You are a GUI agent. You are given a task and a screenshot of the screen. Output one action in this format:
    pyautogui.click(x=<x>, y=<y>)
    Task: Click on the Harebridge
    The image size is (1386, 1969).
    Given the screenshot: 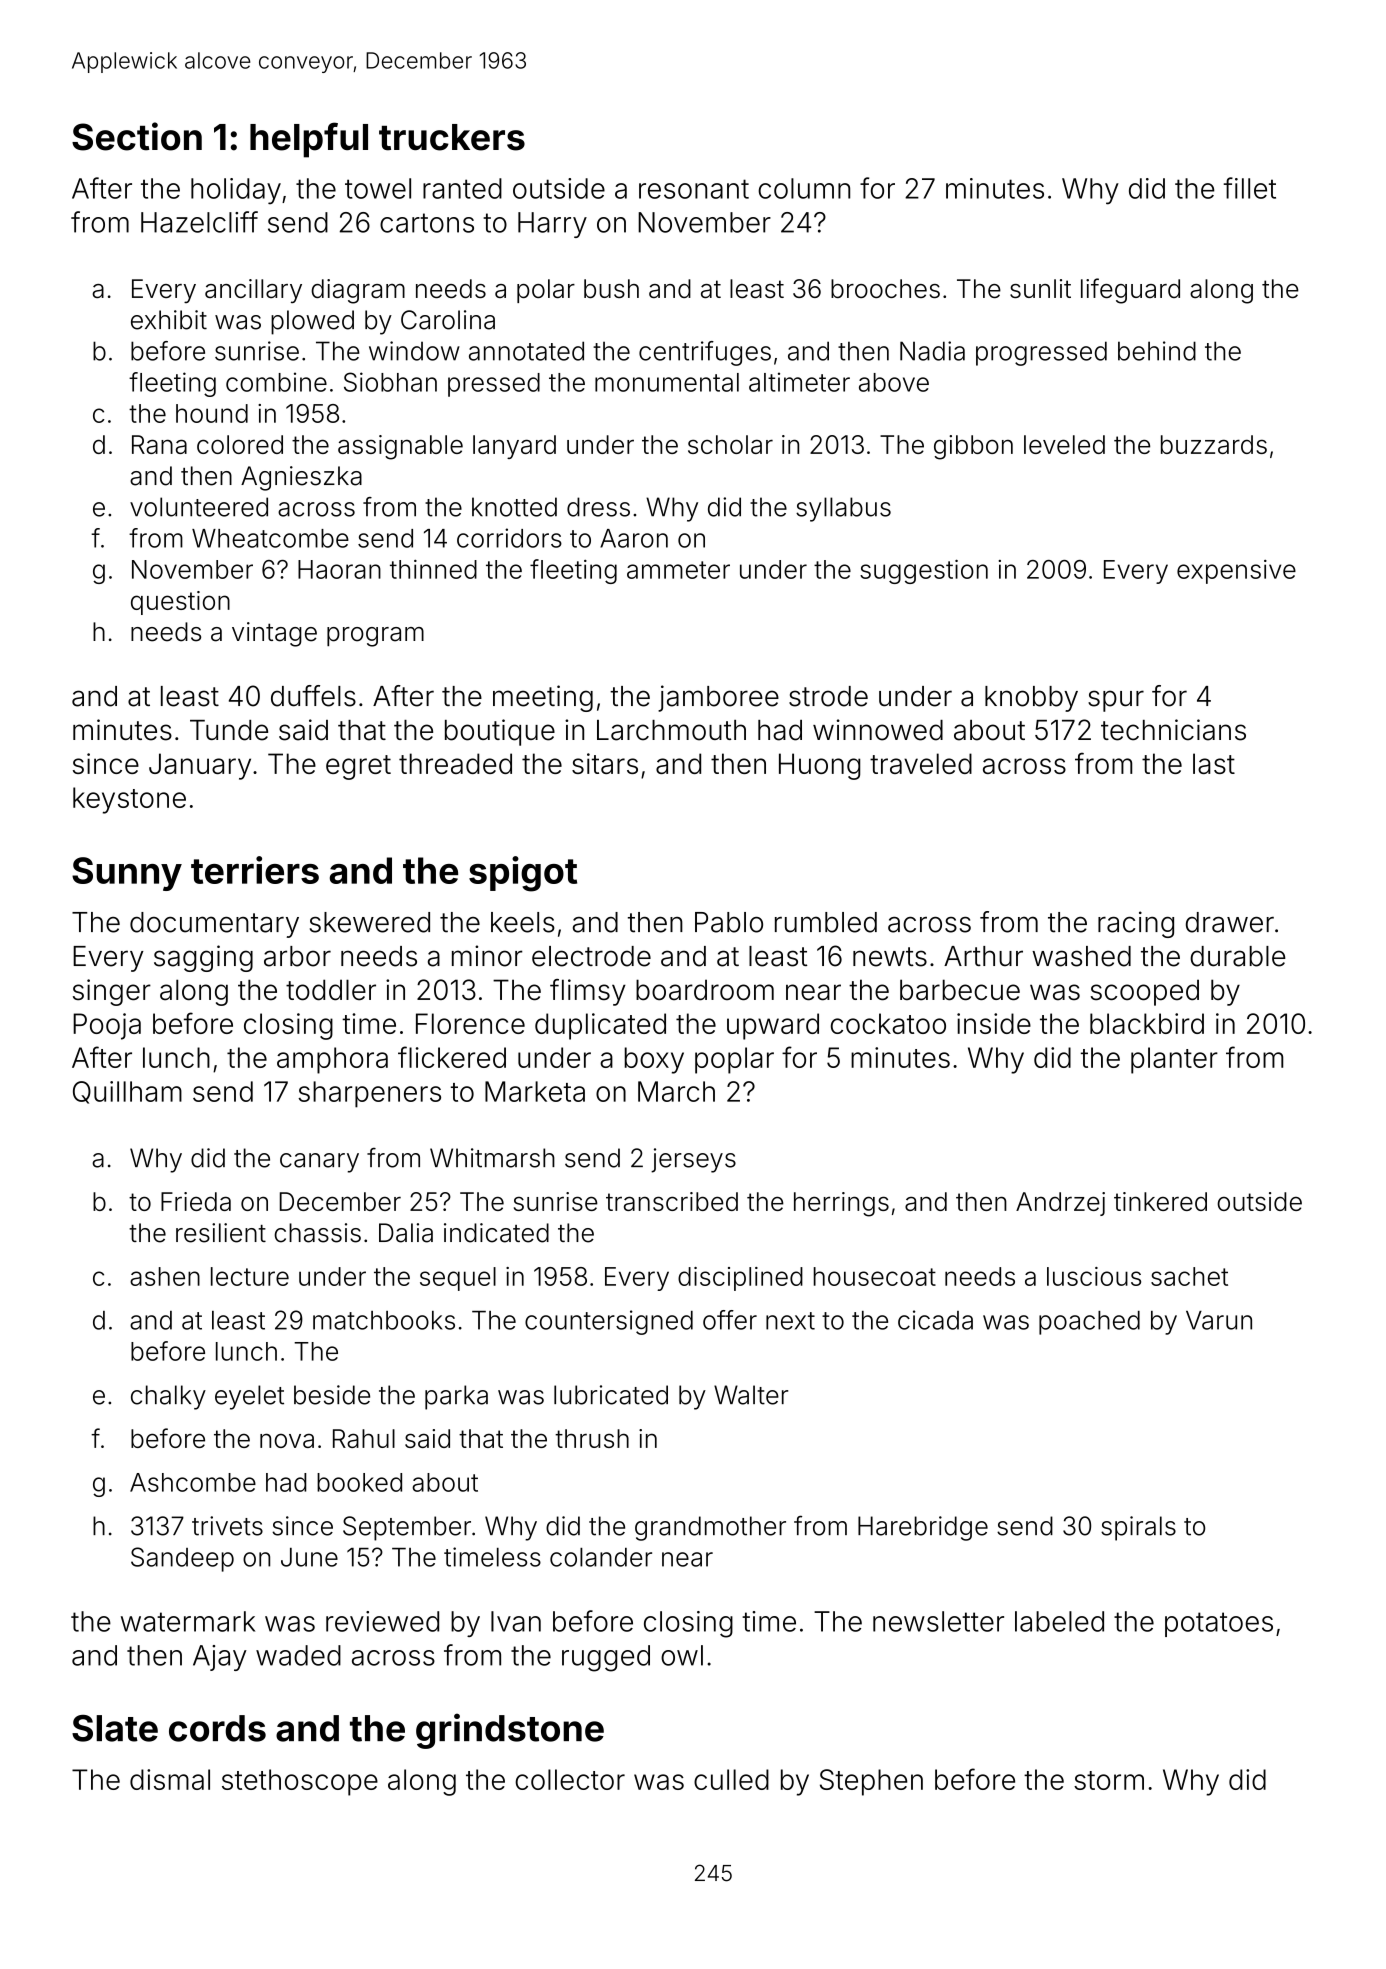 What is the action you would take?
    pyautogui.click(x=923, y=1528)
